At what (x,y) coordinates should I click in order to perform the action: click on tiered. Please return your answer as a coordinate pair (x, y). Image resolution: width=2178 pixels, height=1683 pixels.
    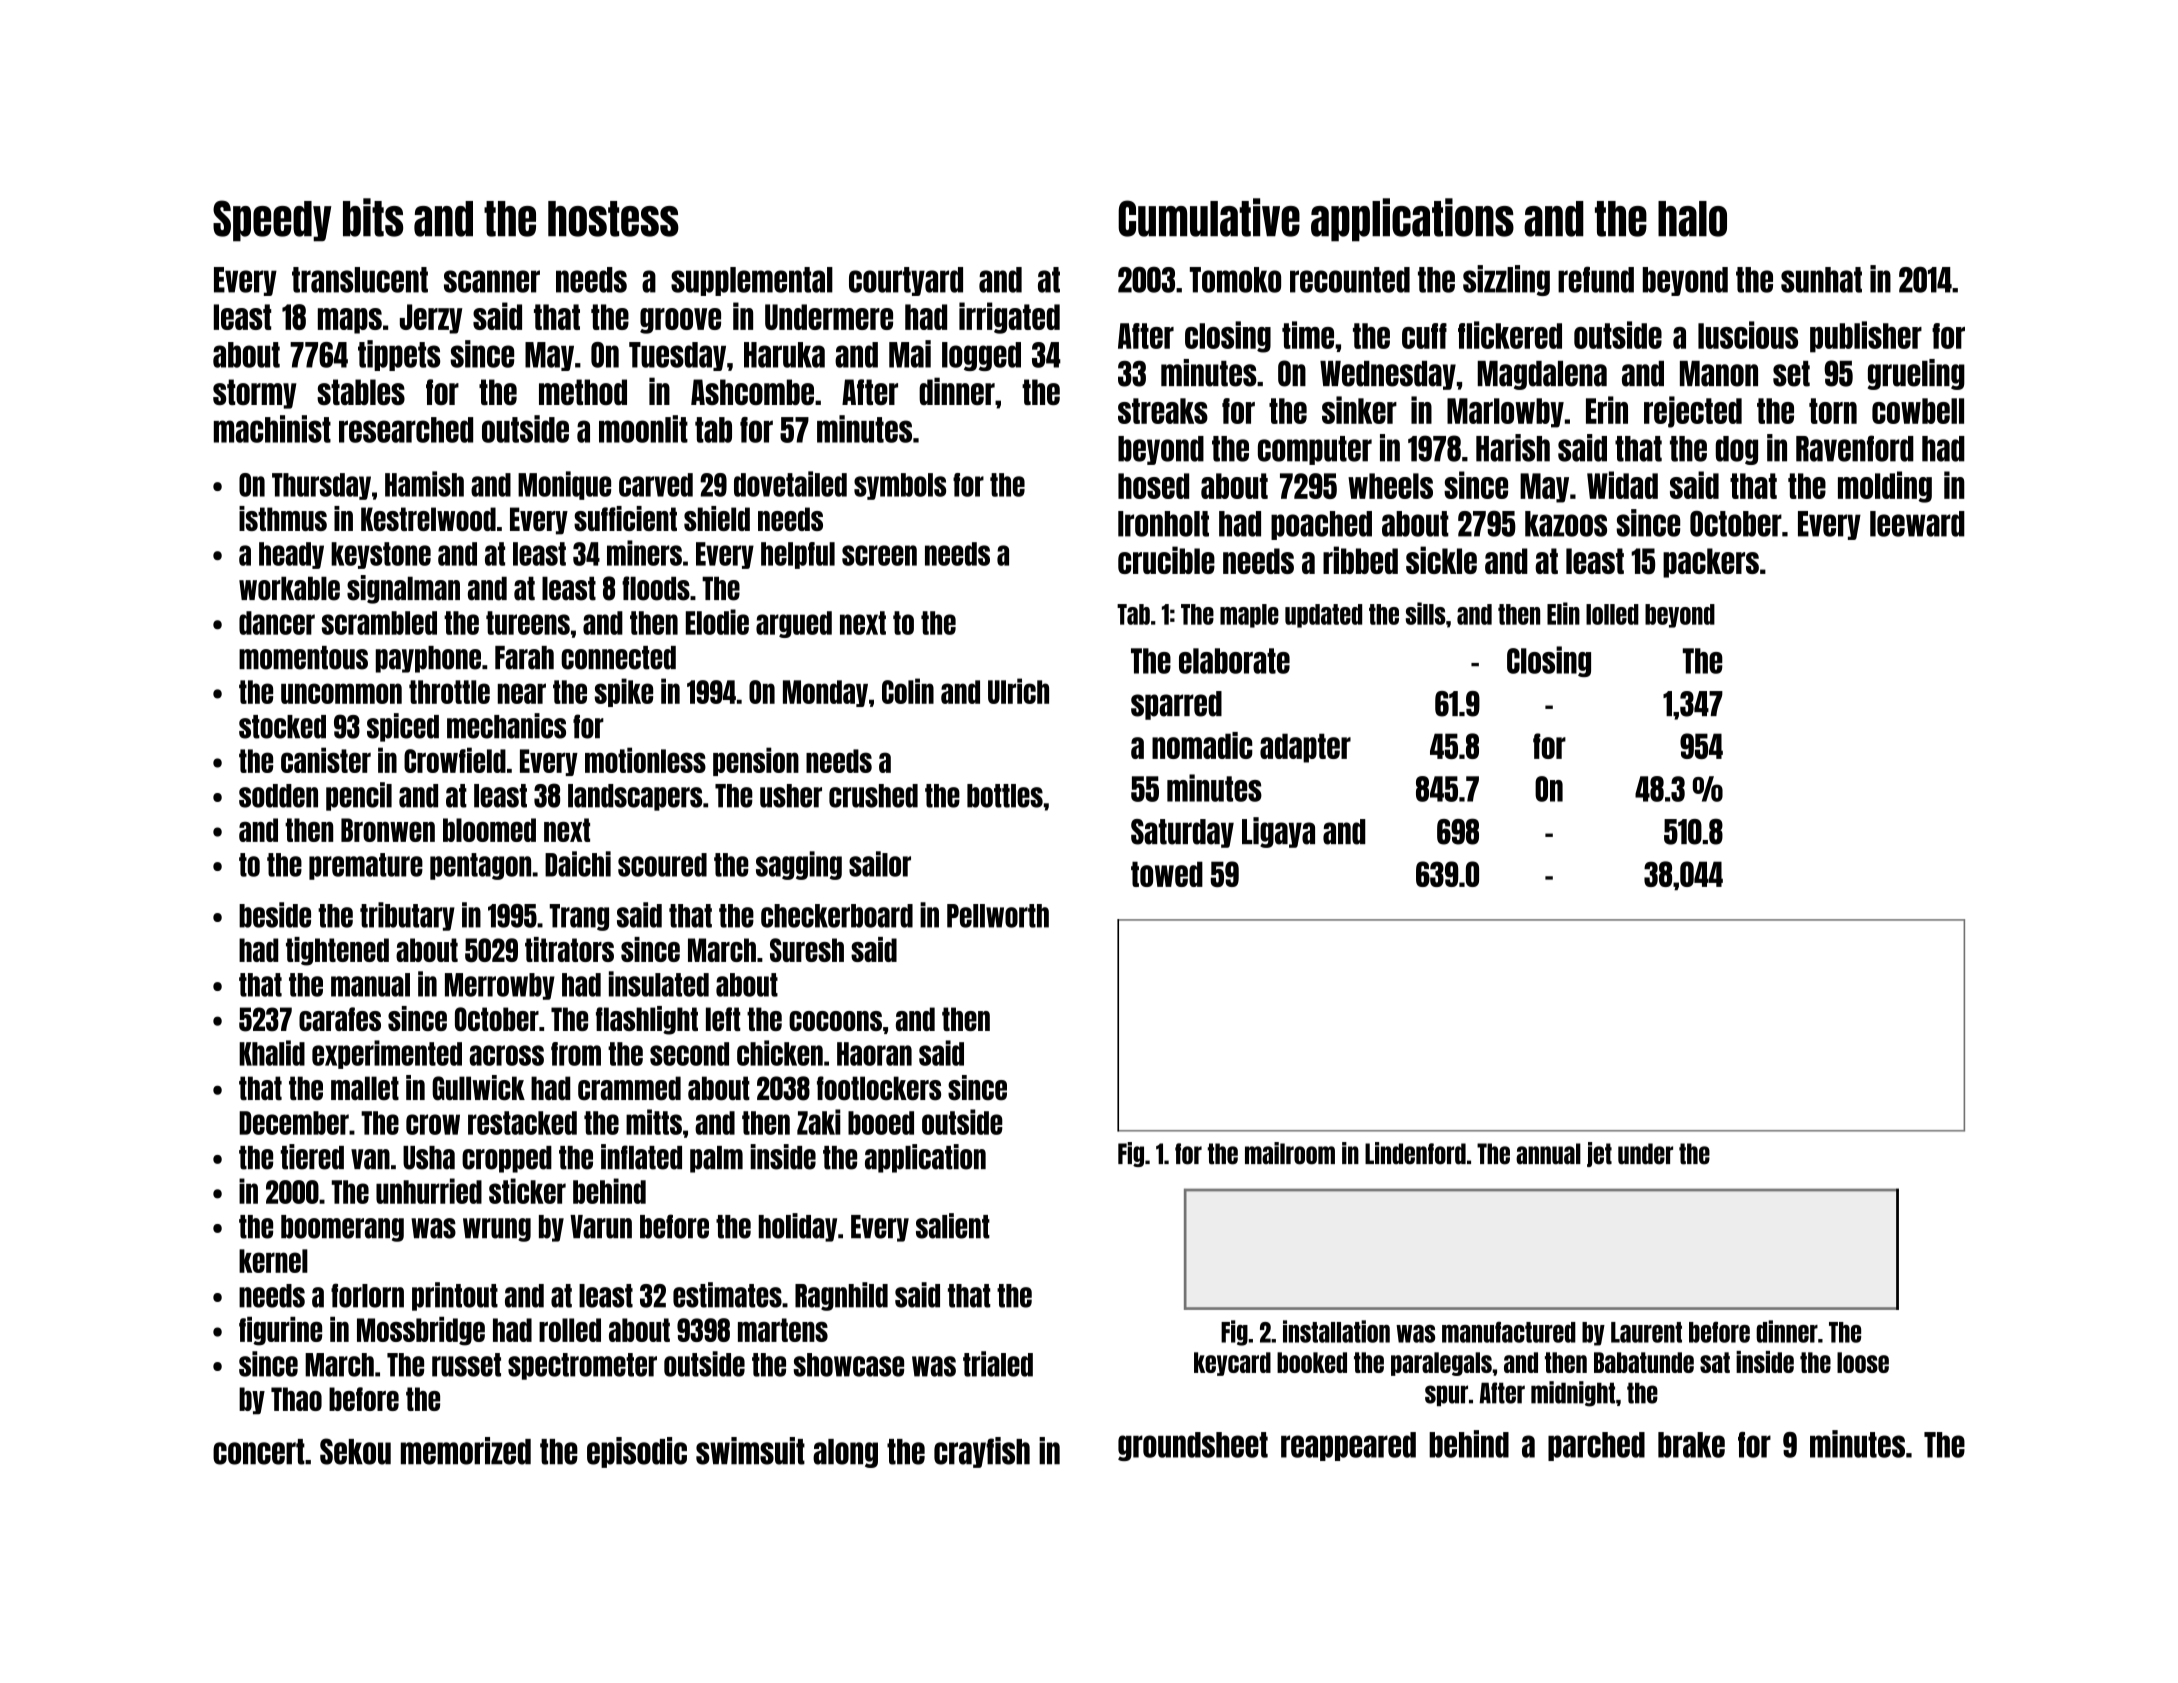
    Looking at the image, I should click on (312, 1157).
